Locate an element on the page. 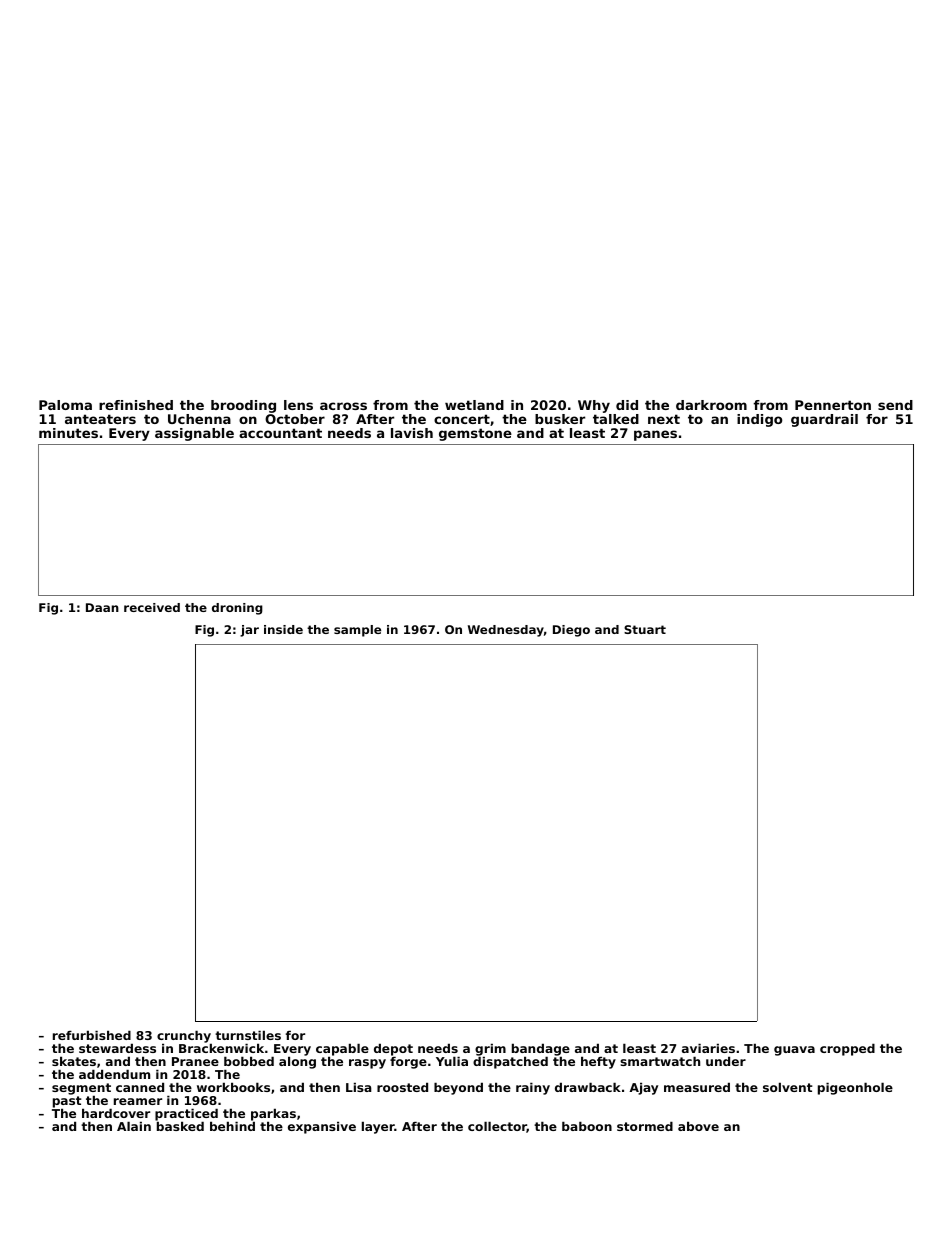 Image resolution: width=952 pixels, height=1233 pixels. Stuart is located at coordinates (645, 629).
